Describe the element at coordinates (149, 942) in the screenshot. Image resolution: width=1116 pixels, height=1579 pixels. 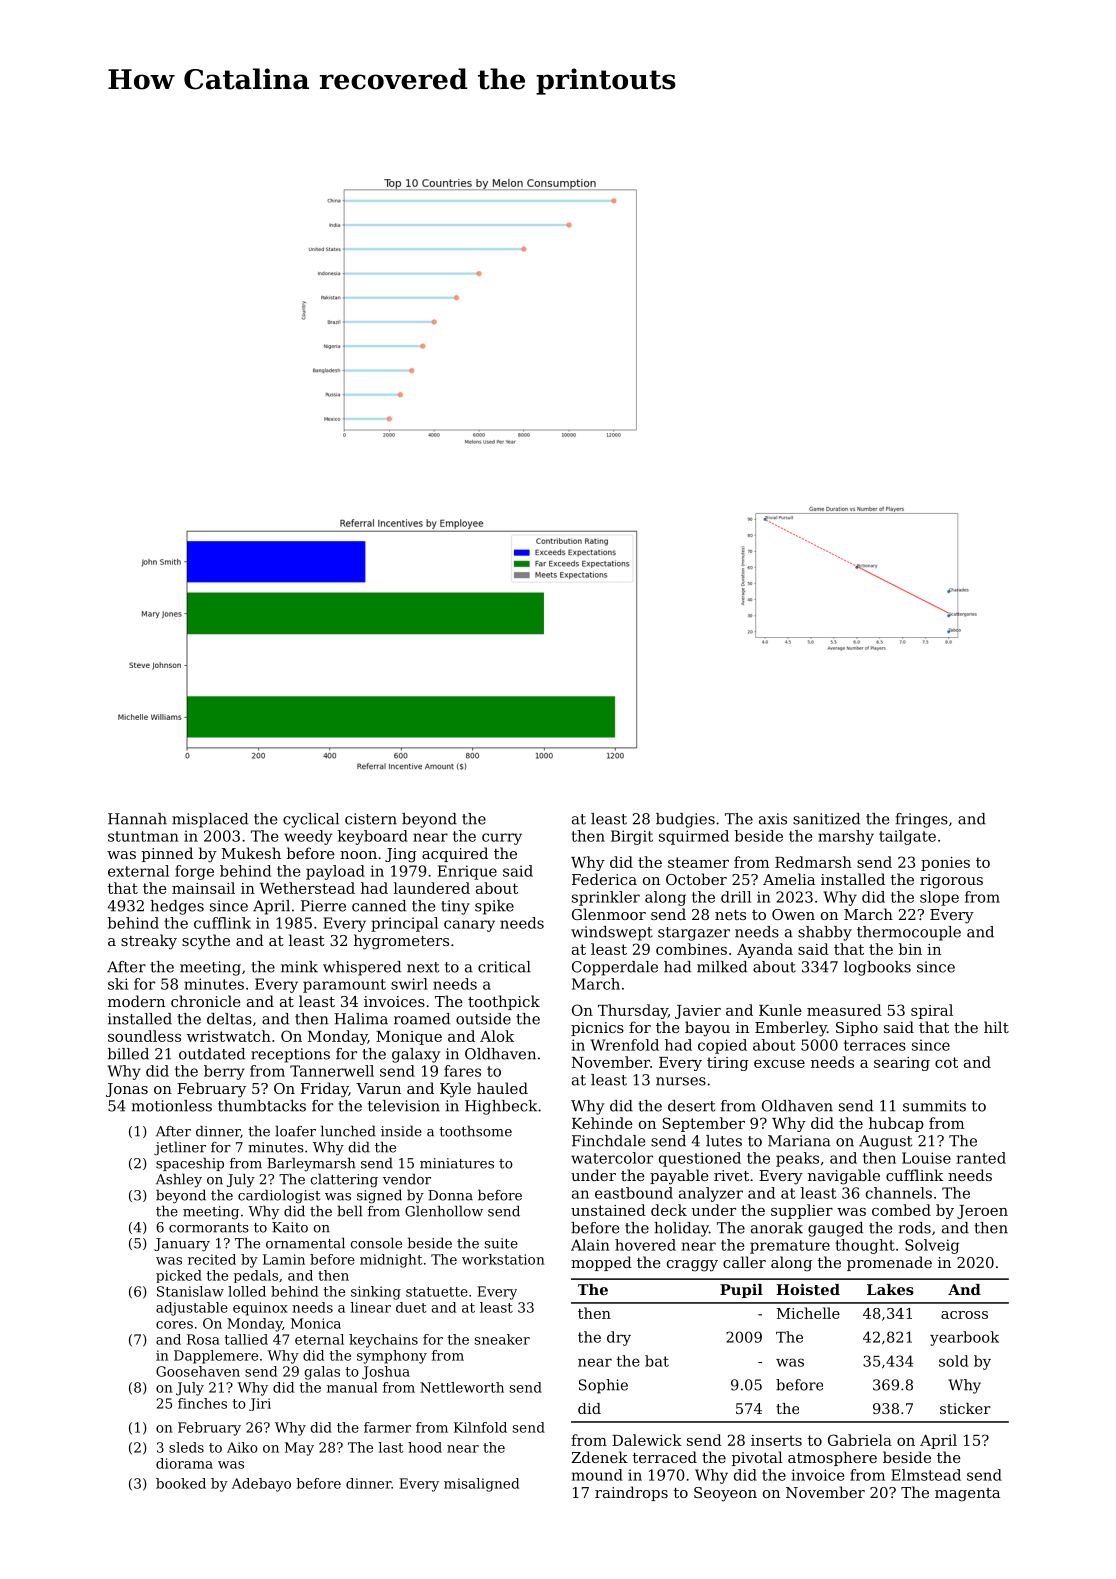
I see `streaky` at that location.
